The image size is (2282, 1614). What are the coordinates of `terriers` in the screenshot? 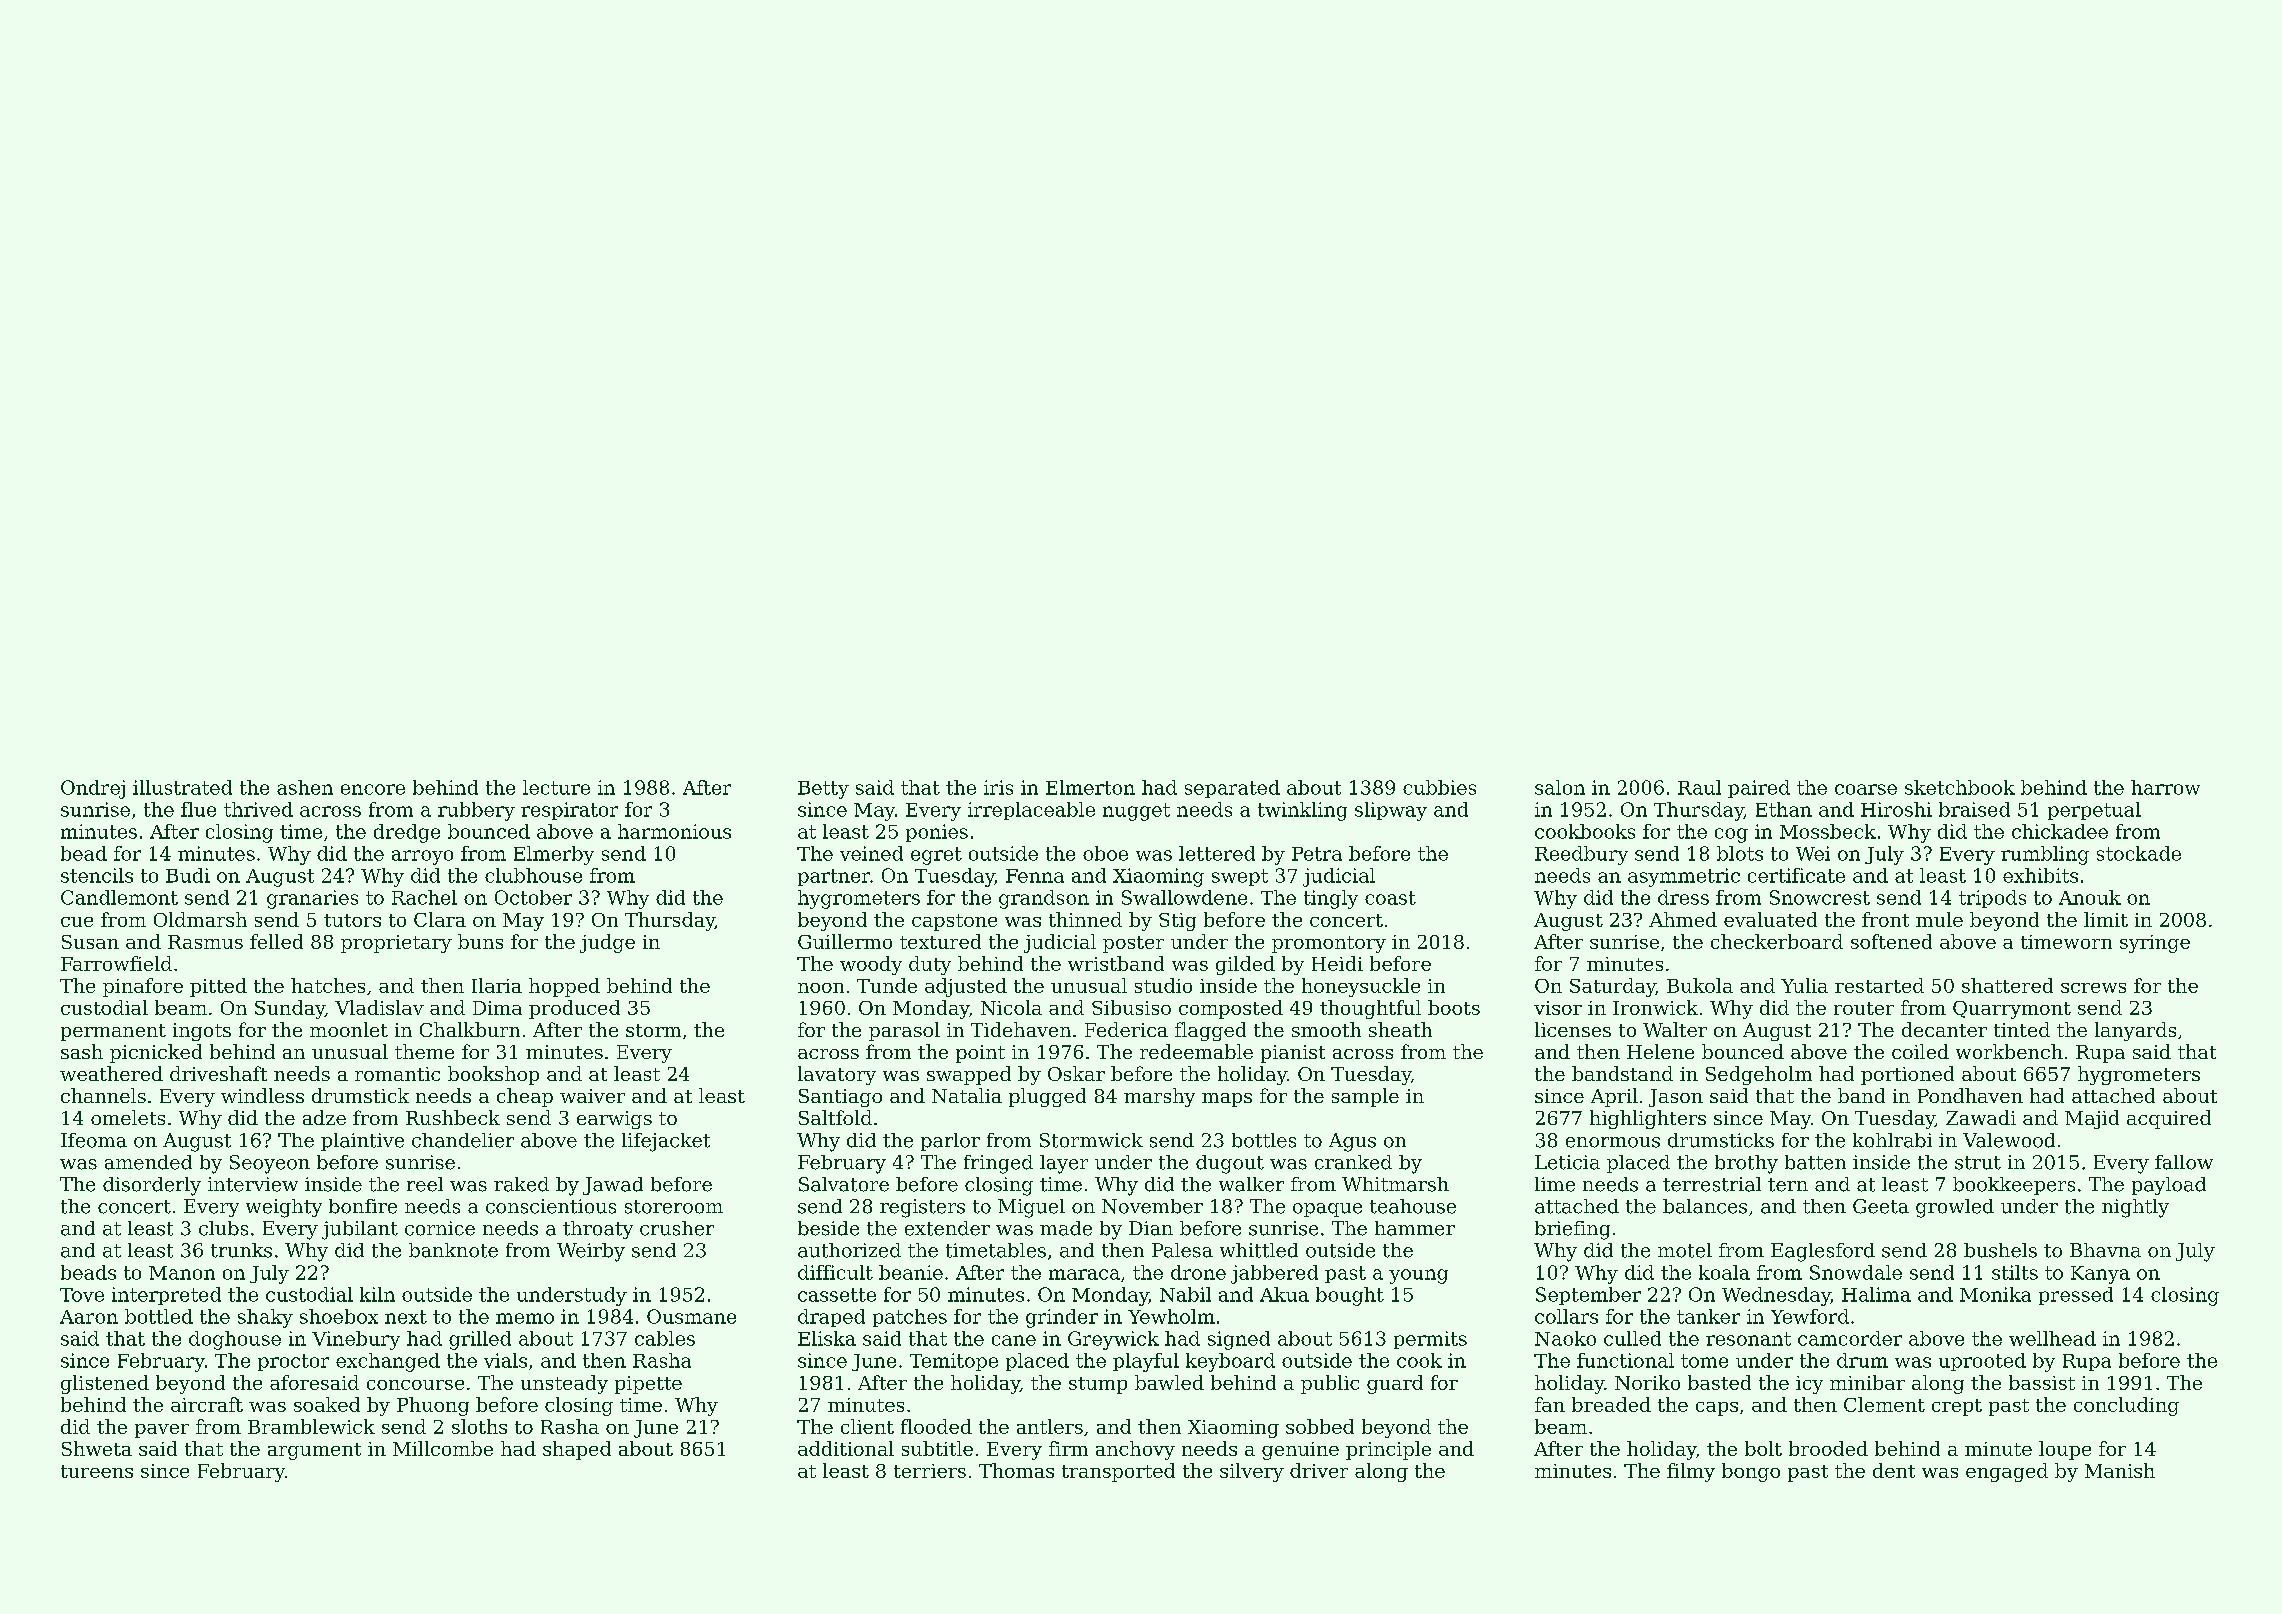 It's located at (930, 1471).
